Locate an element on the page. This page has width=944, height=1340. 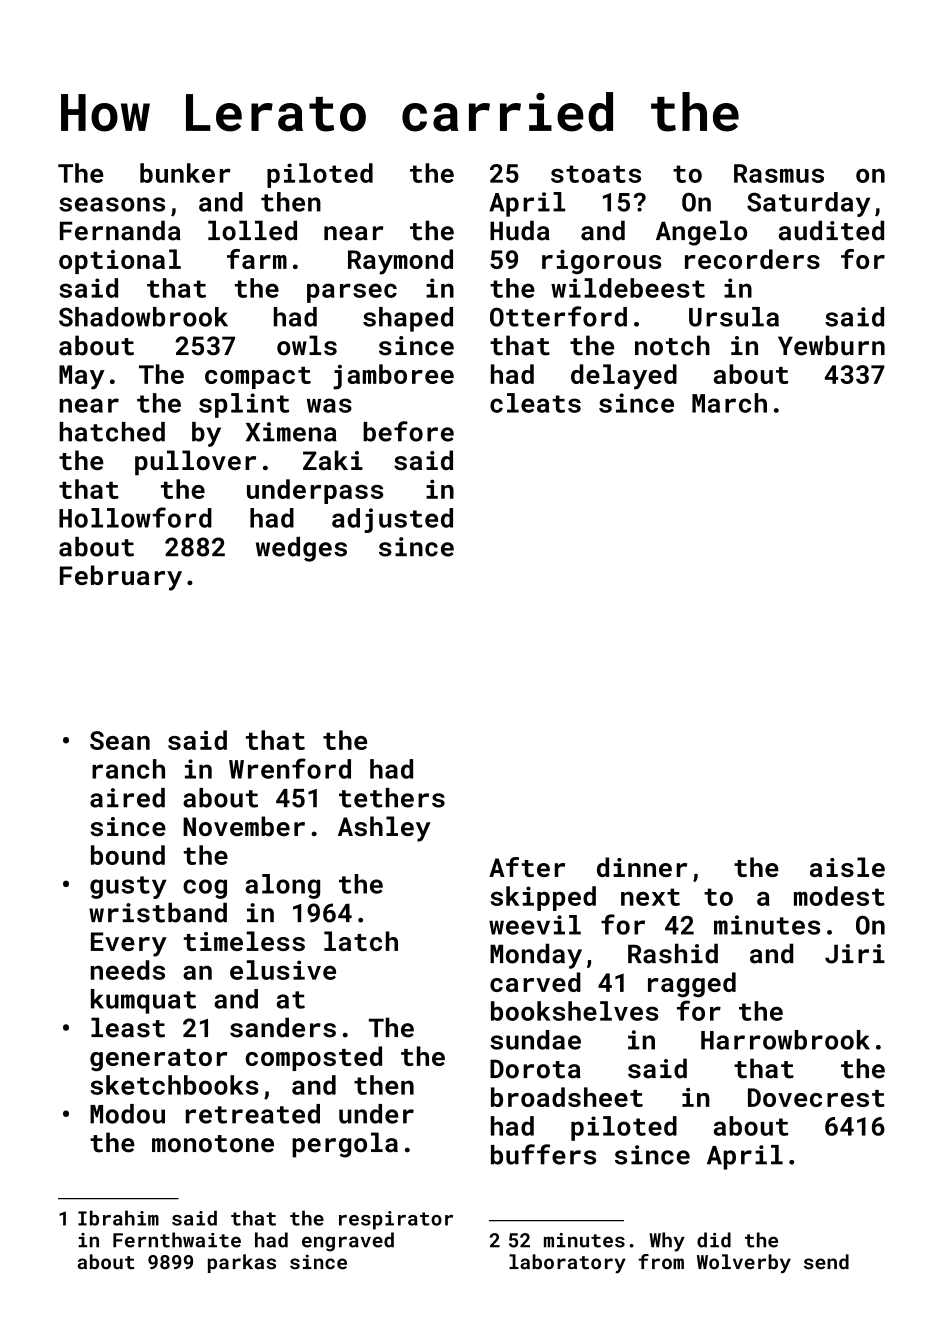
ragged is located at coordinates (692, 985).
